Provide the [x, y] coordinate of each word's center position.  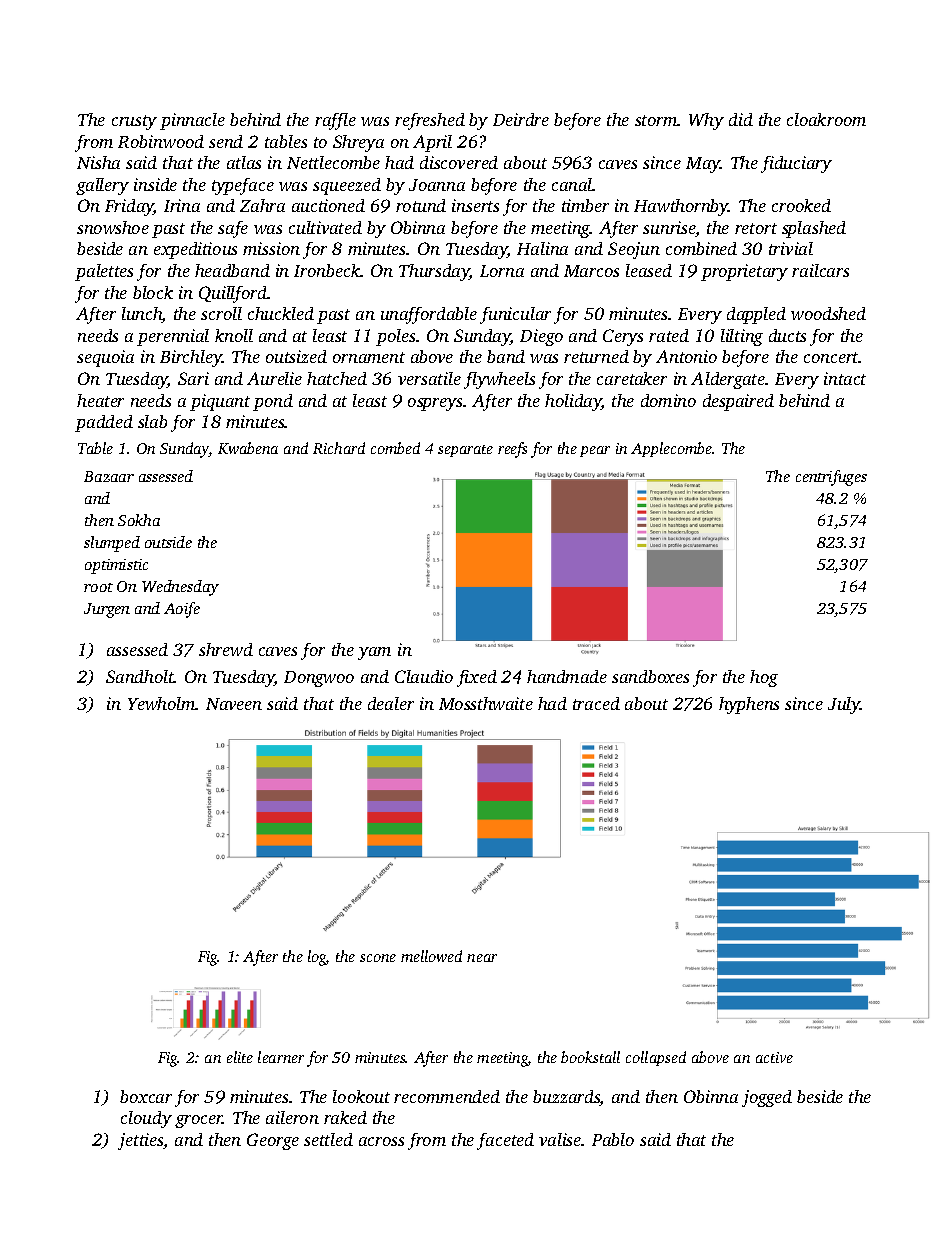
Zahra [262, 205]
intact [845, 378]
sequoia [105, 358]
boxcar [146, 1096]
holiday [573, 402]
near [482, 958]
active [774, 1057]
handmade [567, 676]
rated [669, 335]
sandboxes [650, 676]
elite [240, 1057]
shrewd [226, 649]
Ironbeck [327, 270]
